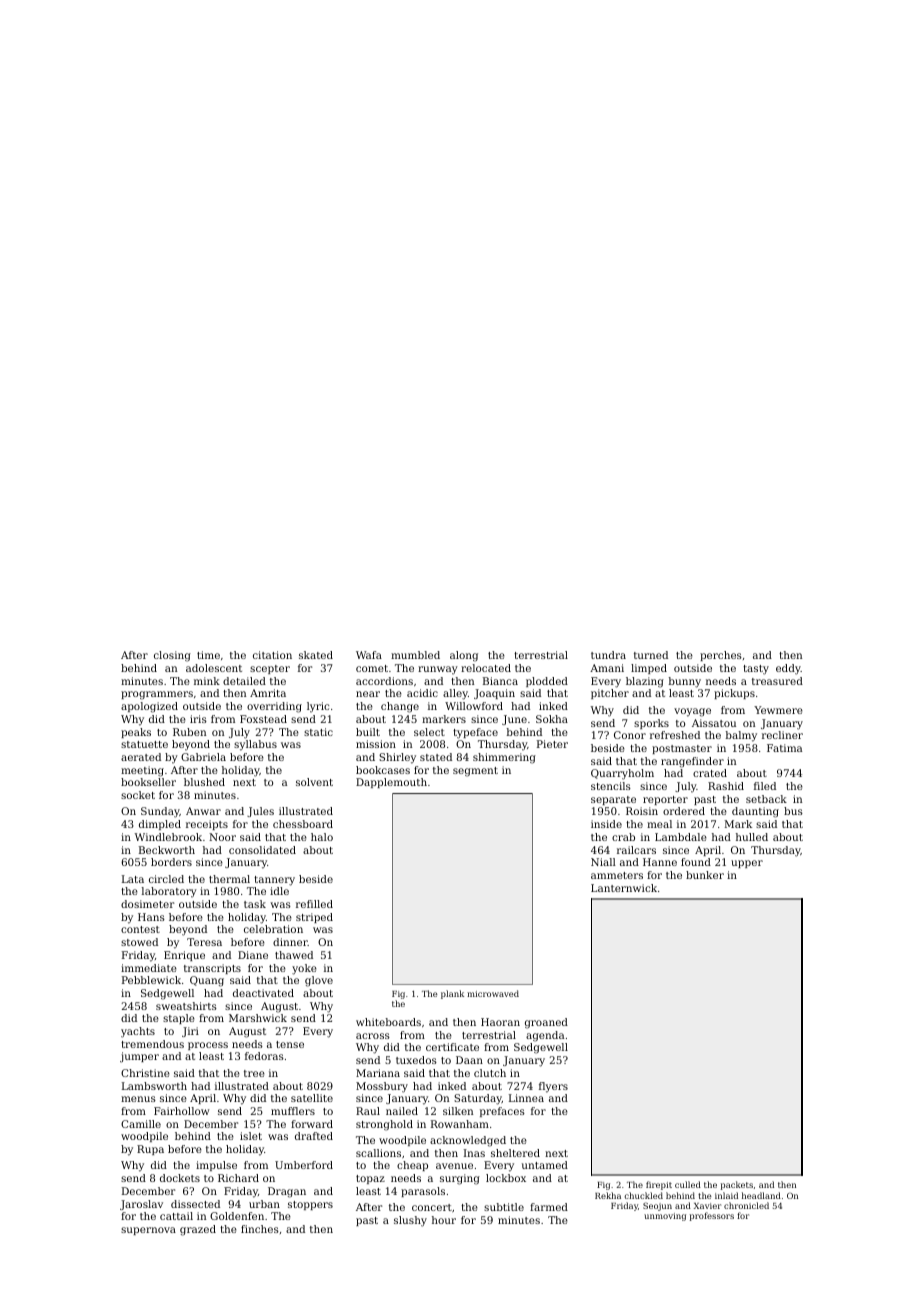  I want to click on perches, so click(721, 656).
